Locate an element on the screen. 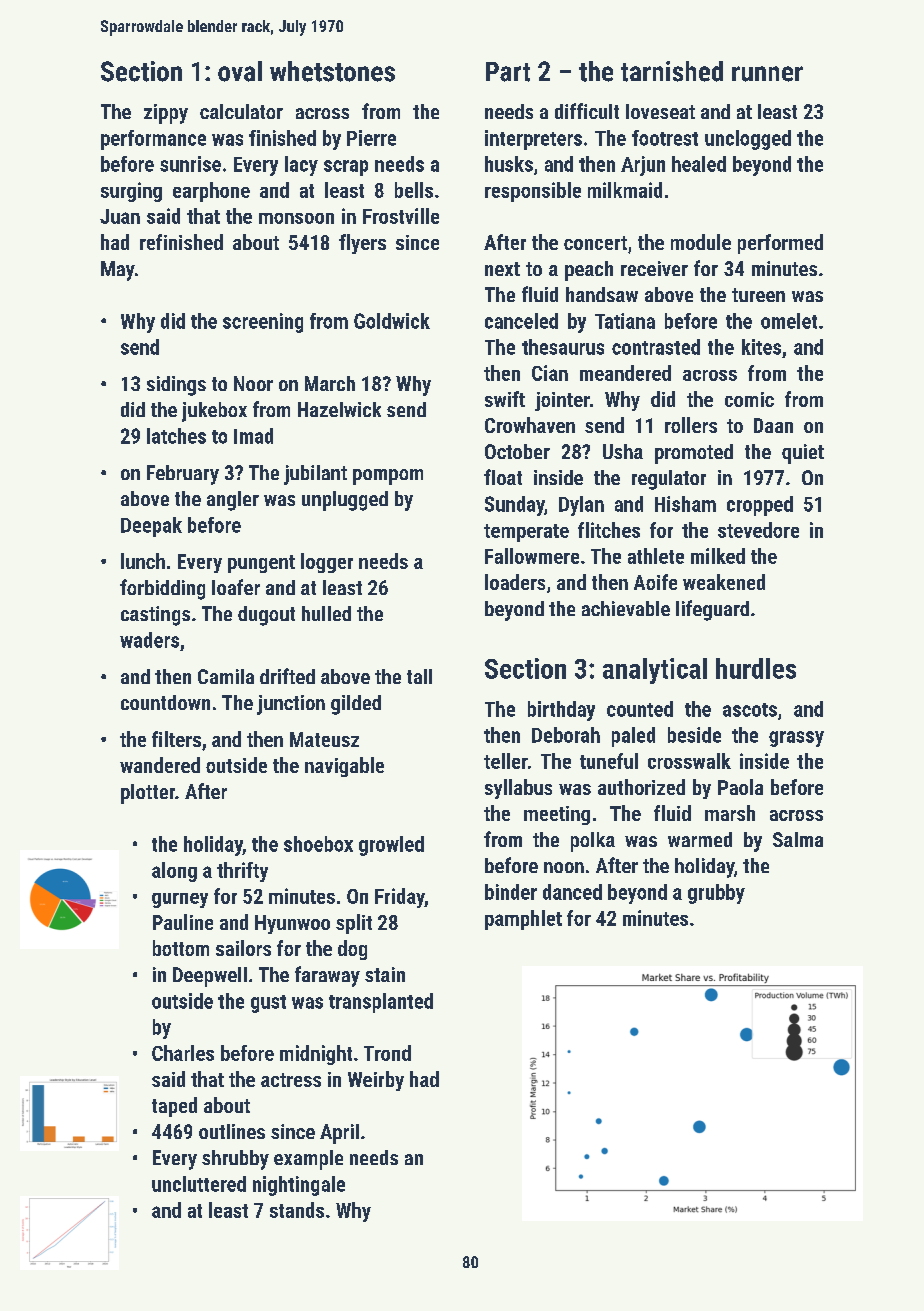 This screenshot has width=924, height=1311. birthday is located at coordinates (561, 711).
